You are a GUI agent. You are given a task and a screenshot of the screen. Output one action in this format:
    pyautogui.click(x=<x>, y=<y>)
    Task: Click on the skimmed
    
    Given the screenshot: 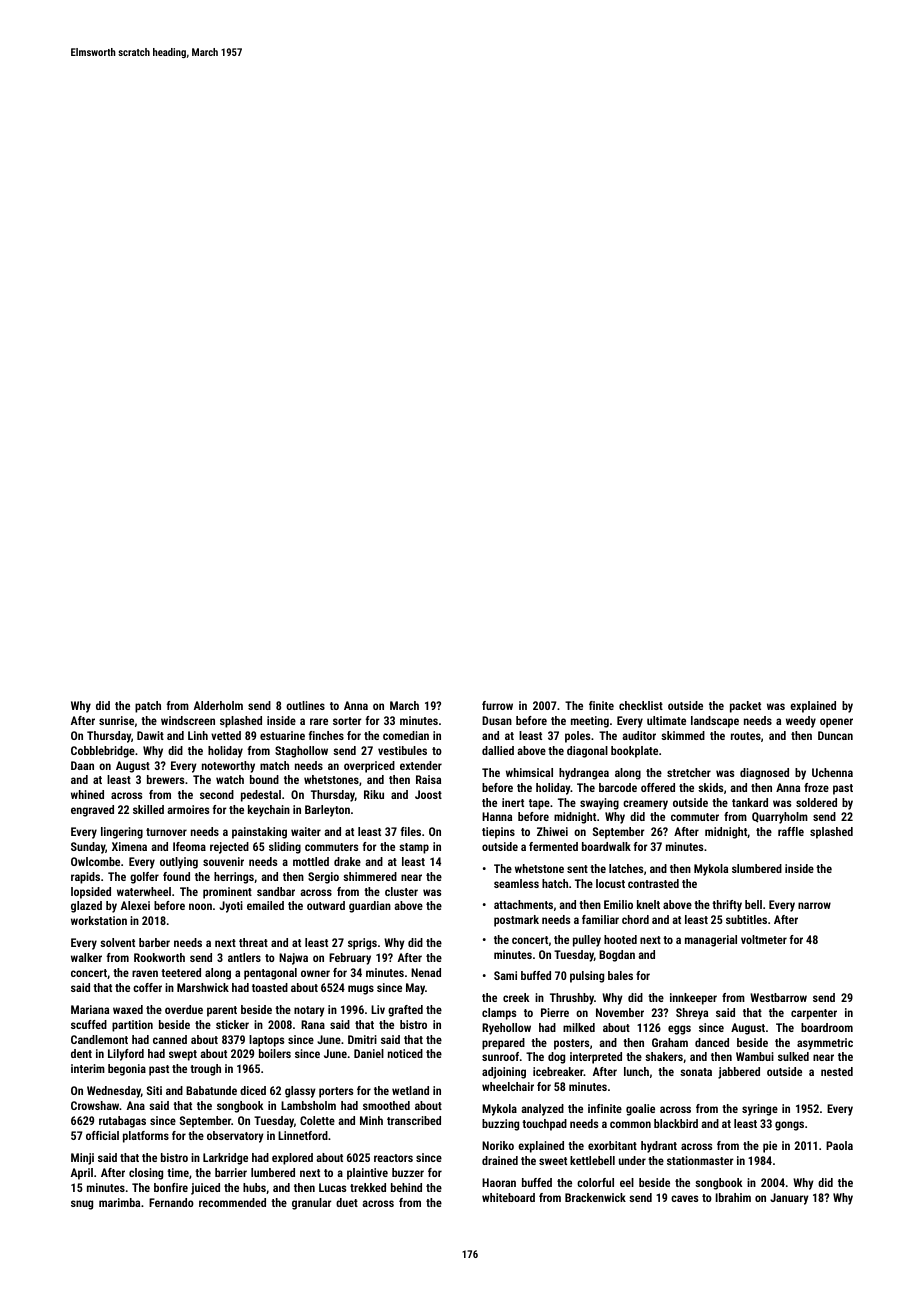 What is the action you would take?
    pyautogui.click(x=683, y=735)
